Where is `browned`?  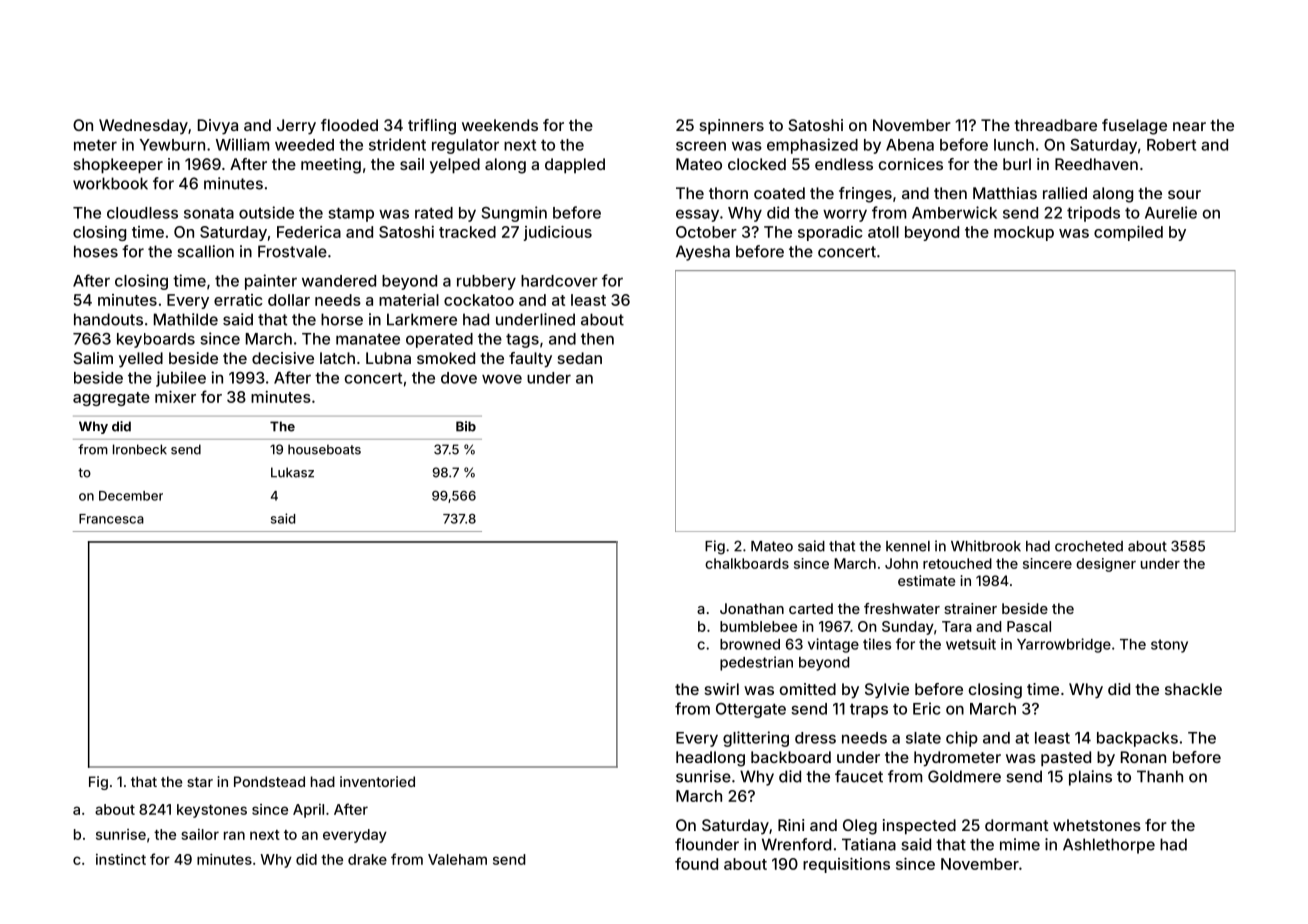 browned is located at coordinates (750, 644).
